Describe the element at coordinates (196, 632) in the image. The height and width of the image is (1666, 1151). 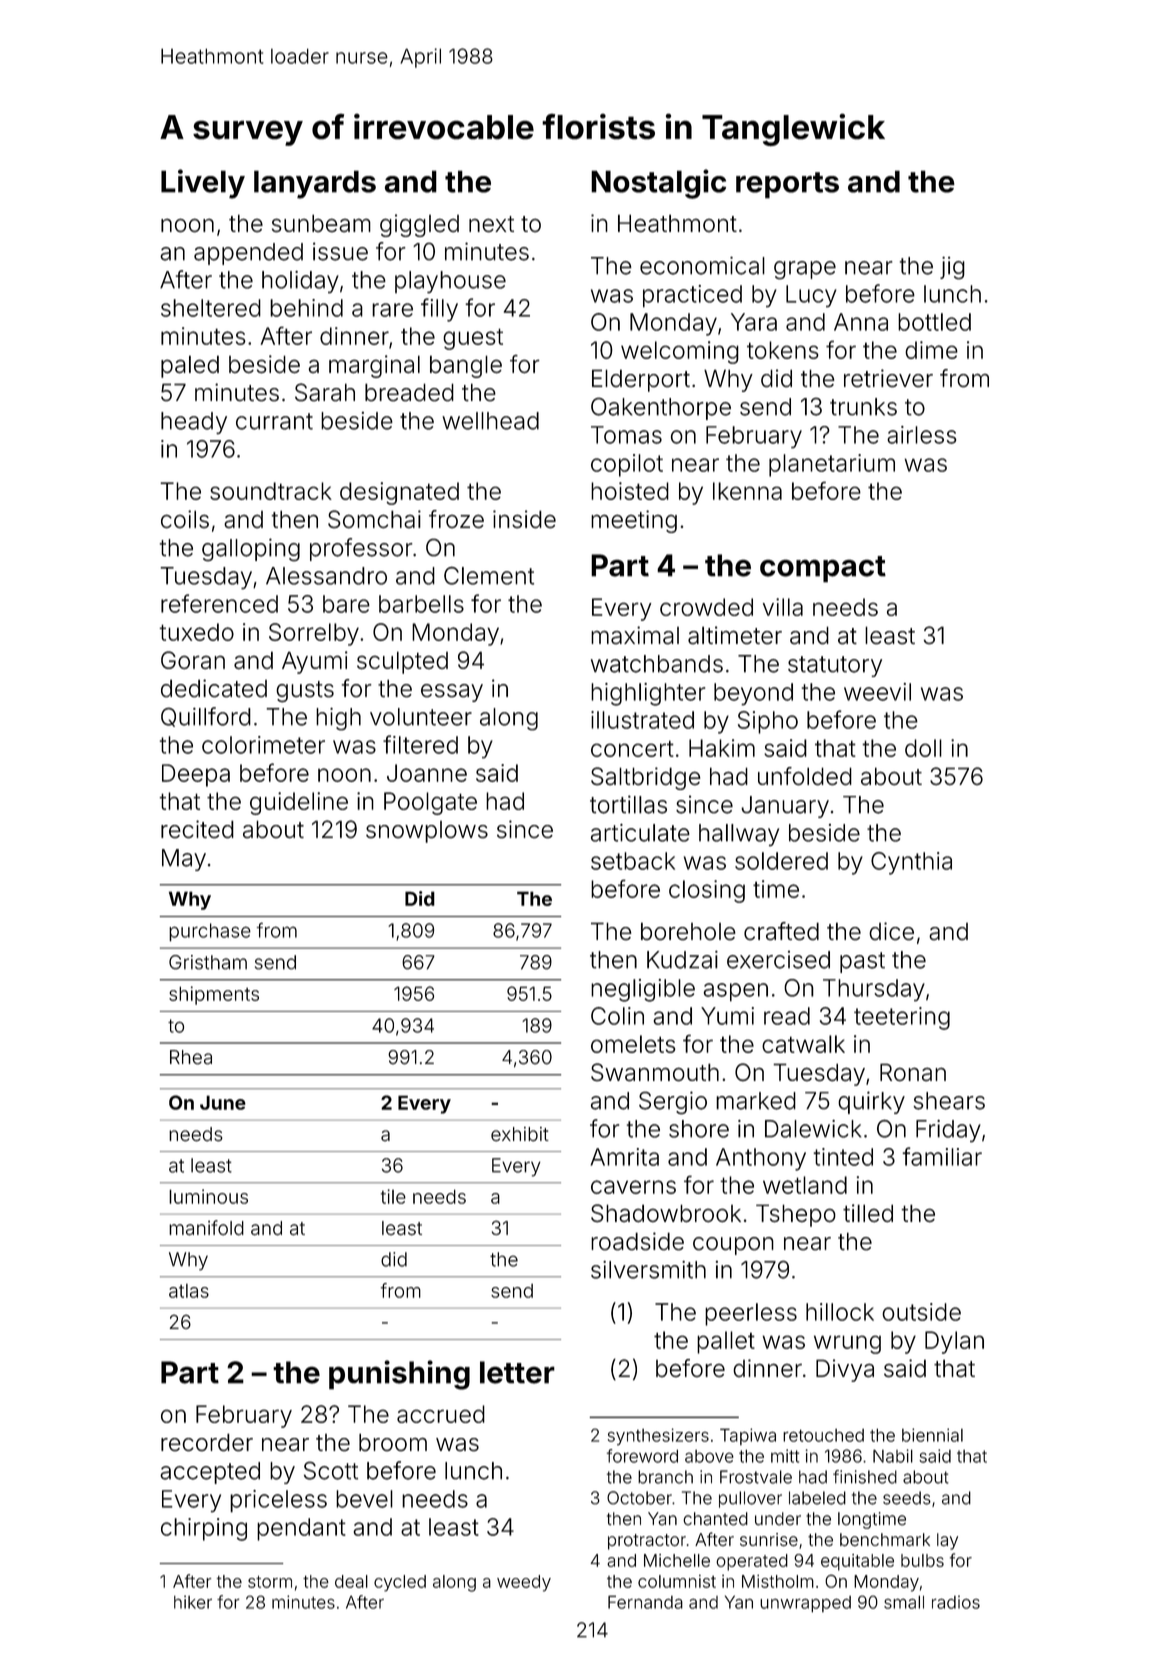
I see `tuxedo` at that location.
